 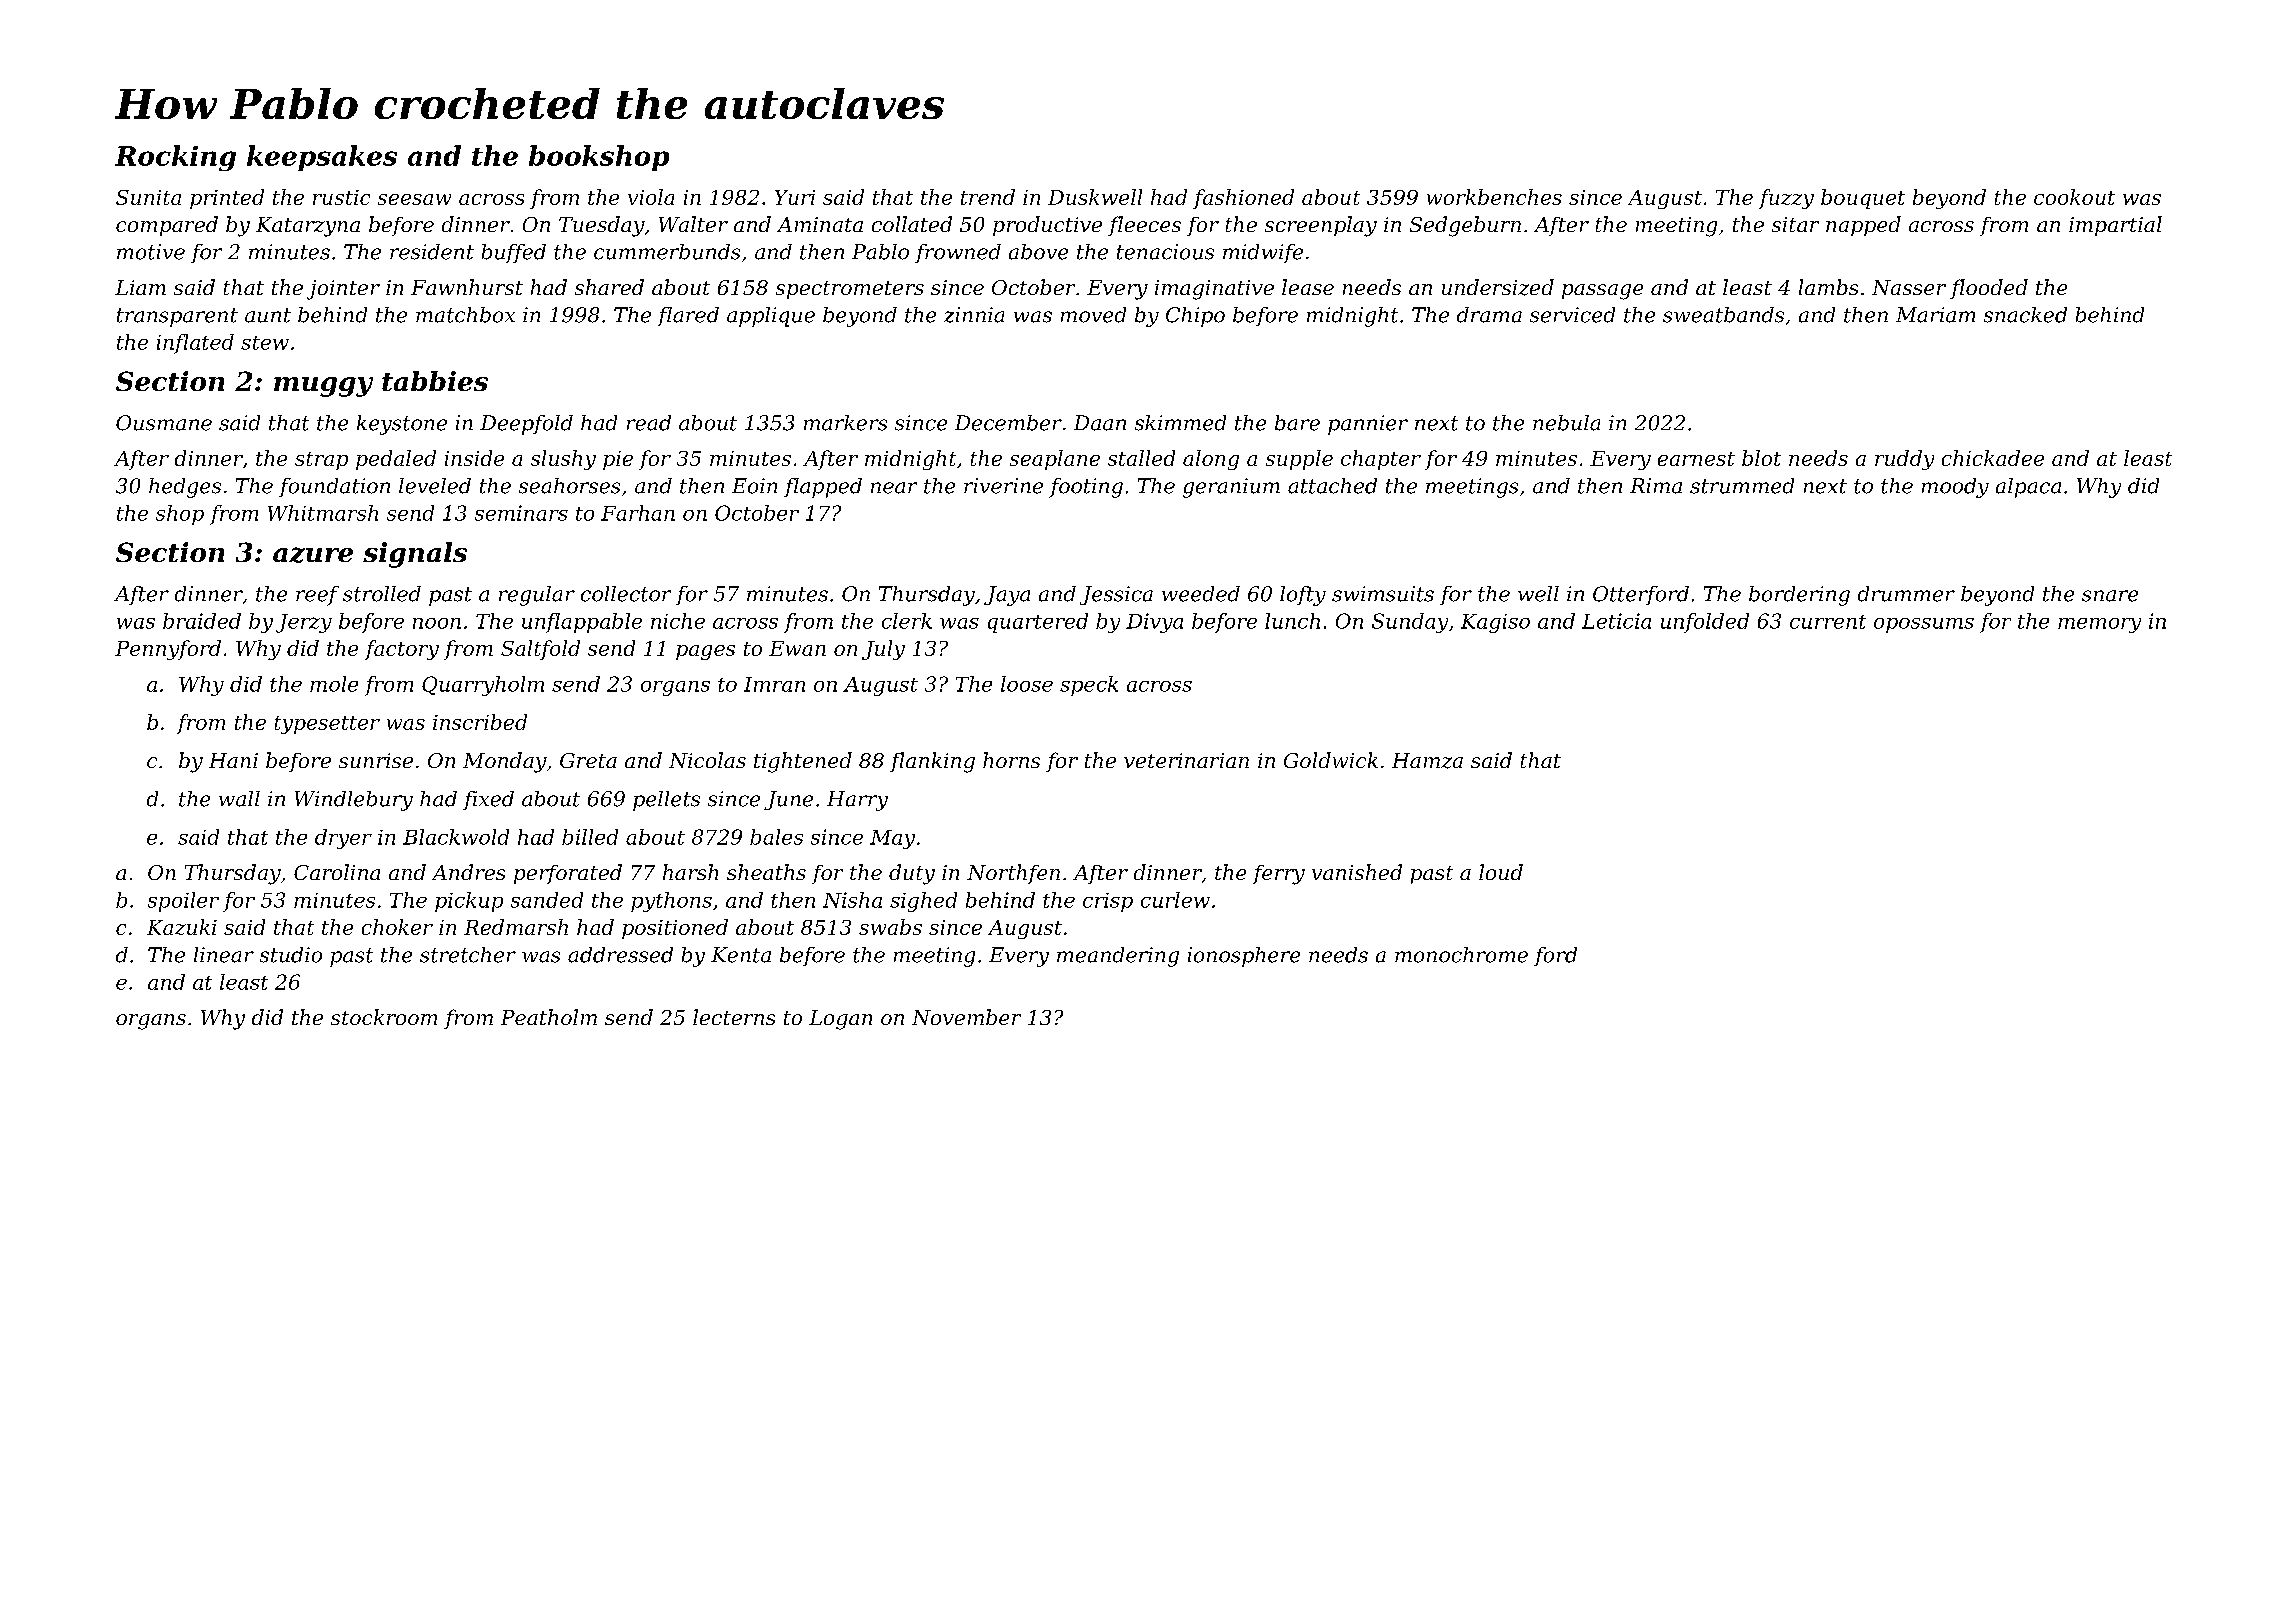 What do you see at coordinates (1244, 957) in the screenshot?
I see `ionosphere` at bounding box center [1244, 957].
